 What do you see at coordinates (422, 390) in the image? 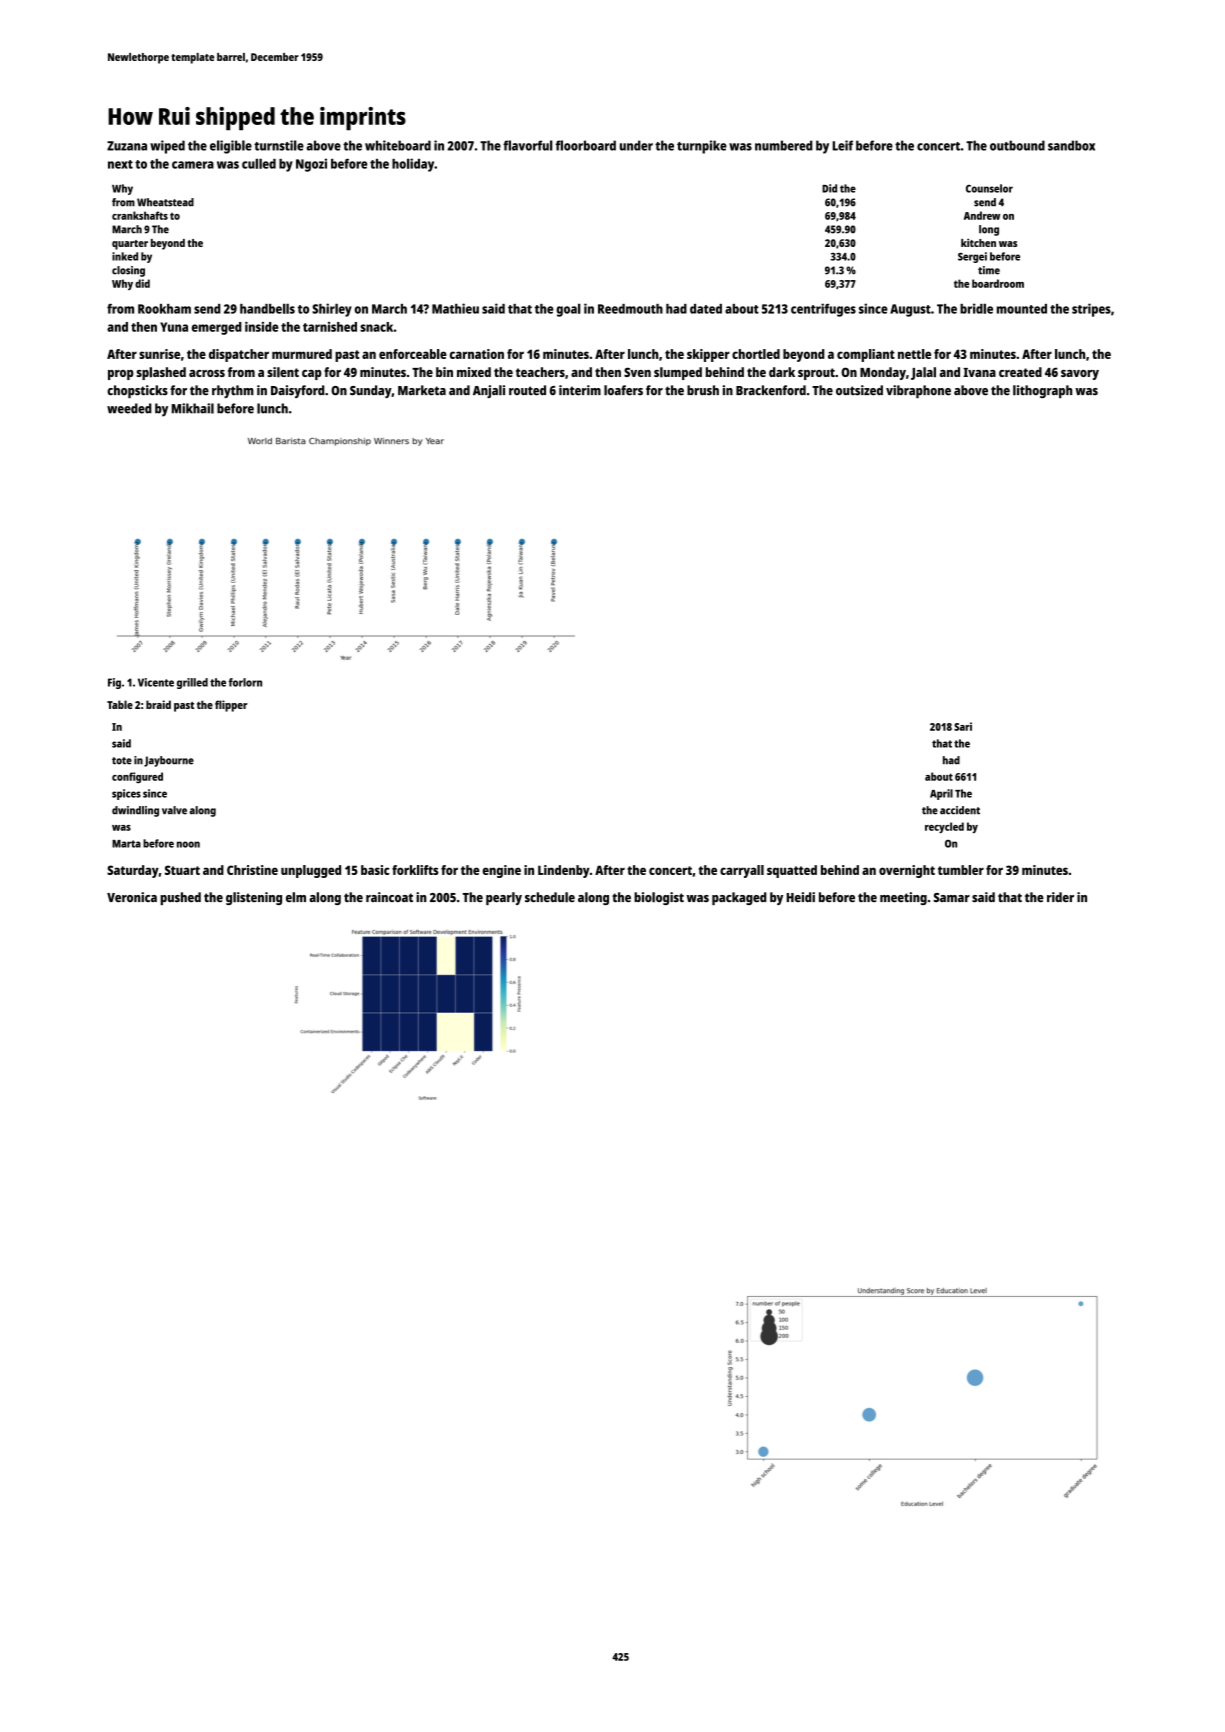
I see `Marketa` at bounding box center [422, 390].
